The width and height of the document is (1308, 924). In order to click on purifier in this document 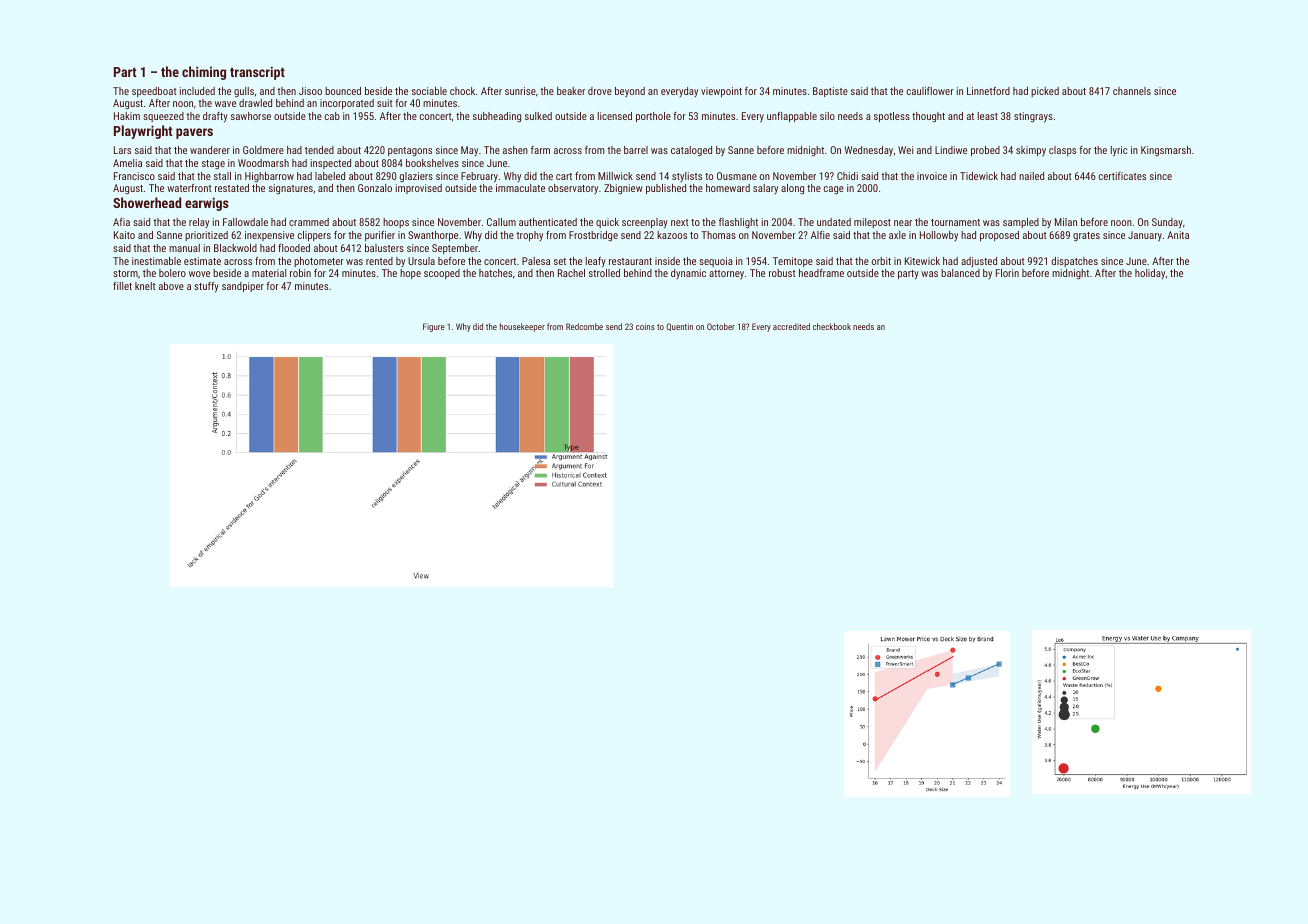, I will do `click(380, 236)`.
